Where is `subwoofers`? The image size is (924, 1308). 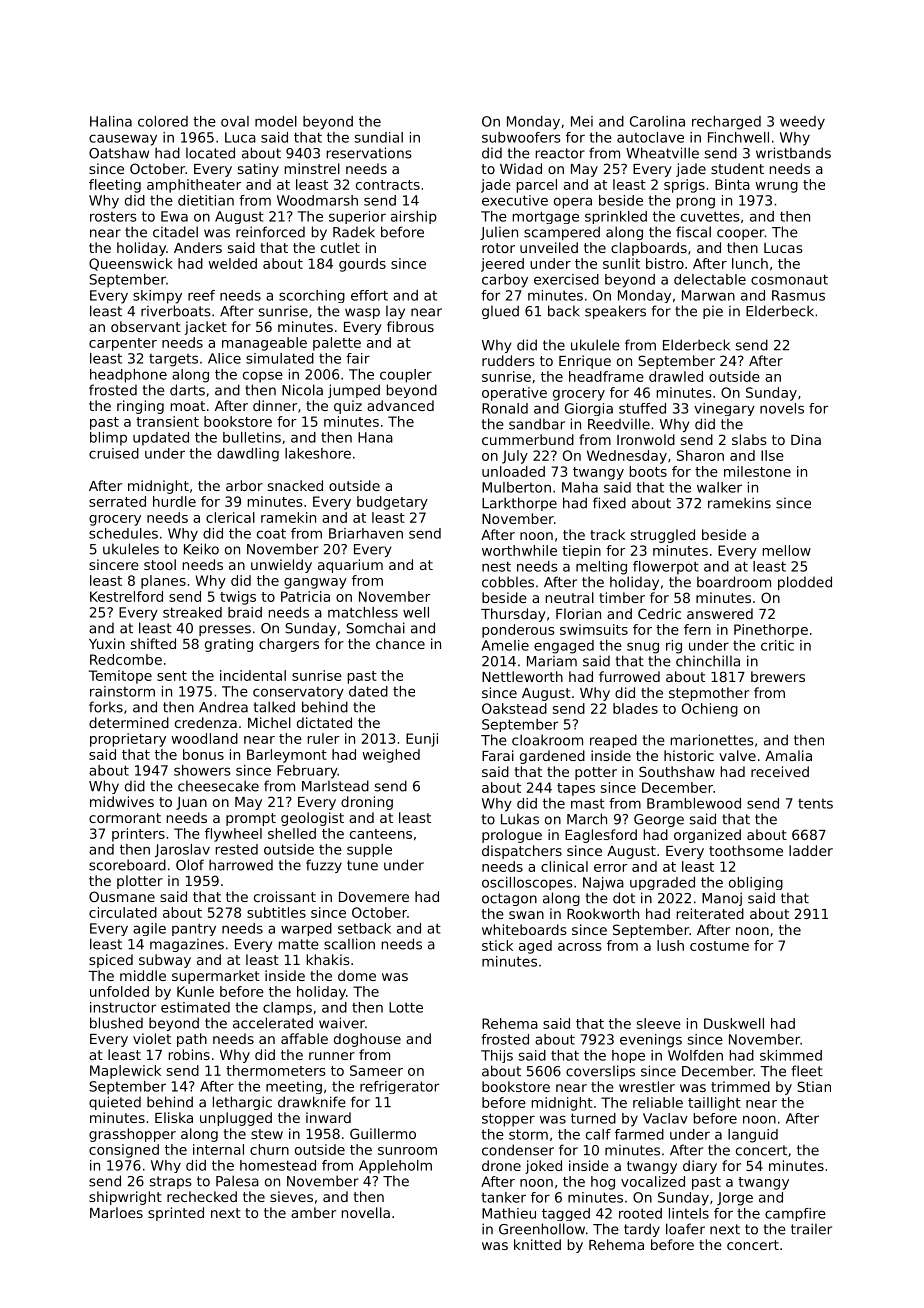
subwoofers is located at coordinates (521, 137).
